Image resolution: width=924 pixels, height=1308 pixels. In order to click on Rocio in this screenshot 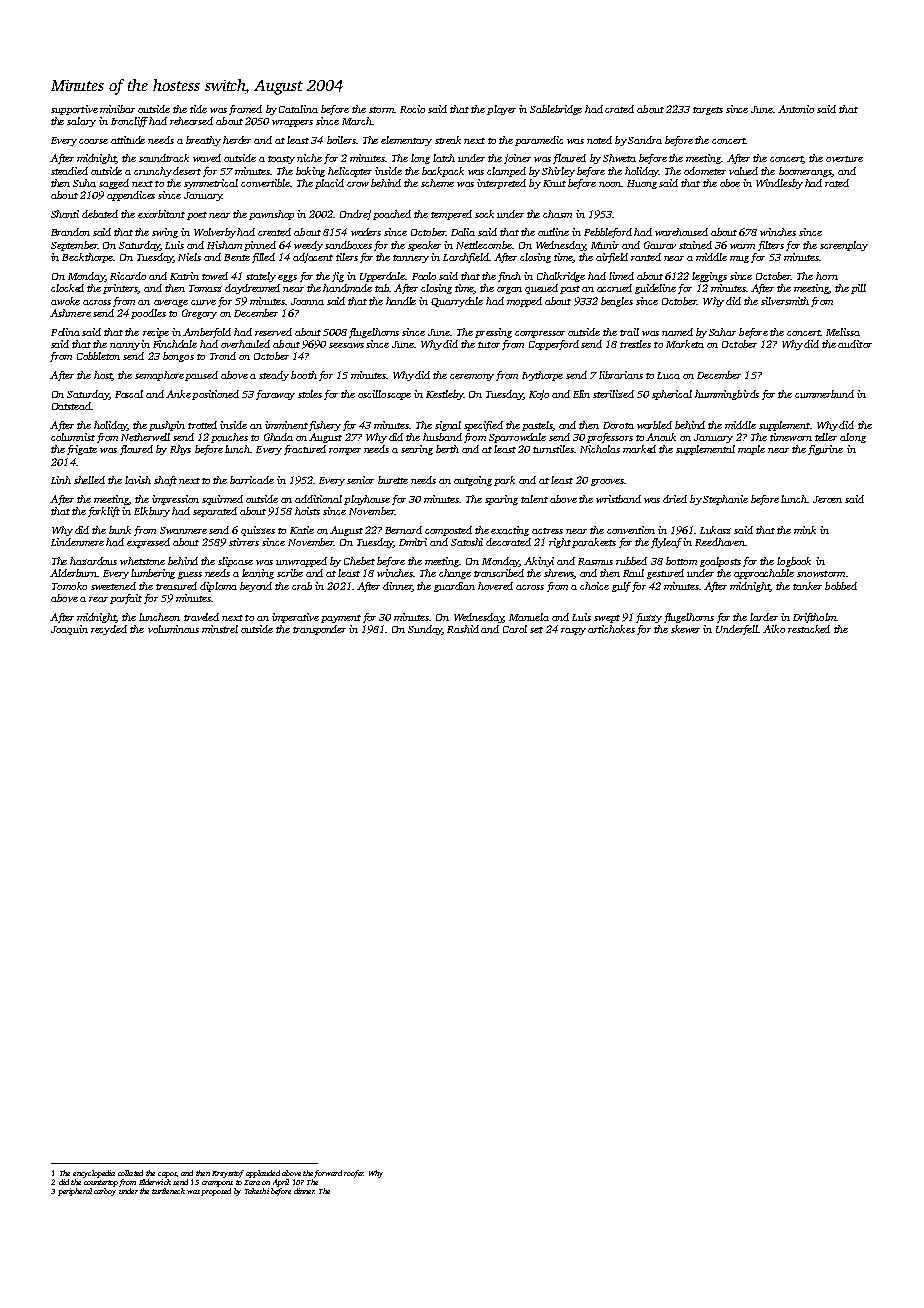, I will do `click(412, 109)`.
